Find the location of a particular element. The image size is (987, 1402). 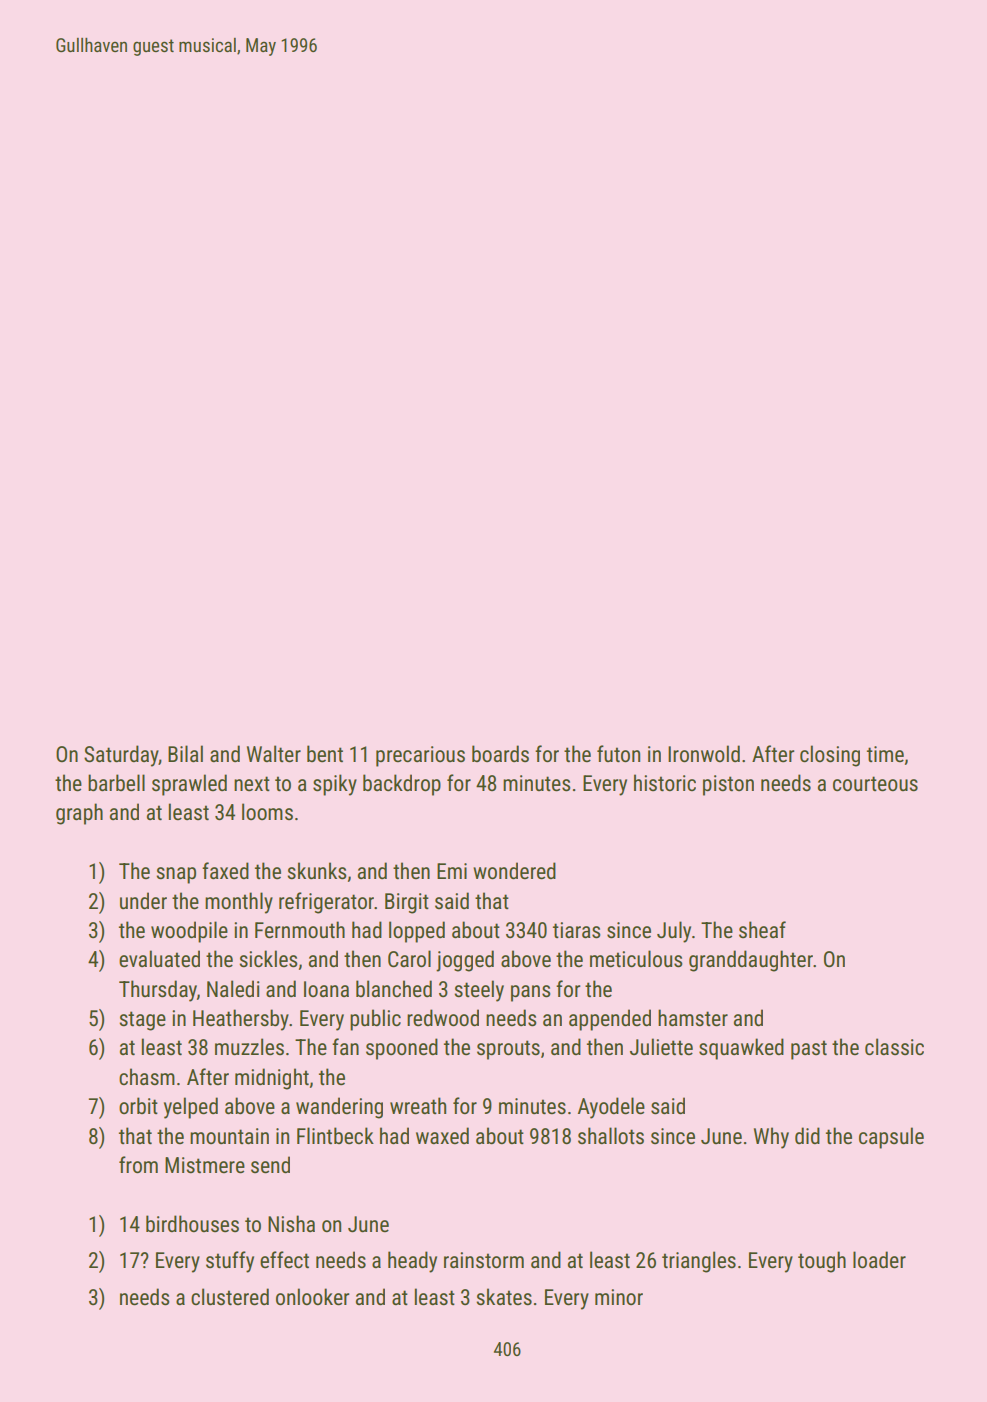

boards is located at coordinates (500, 753).
